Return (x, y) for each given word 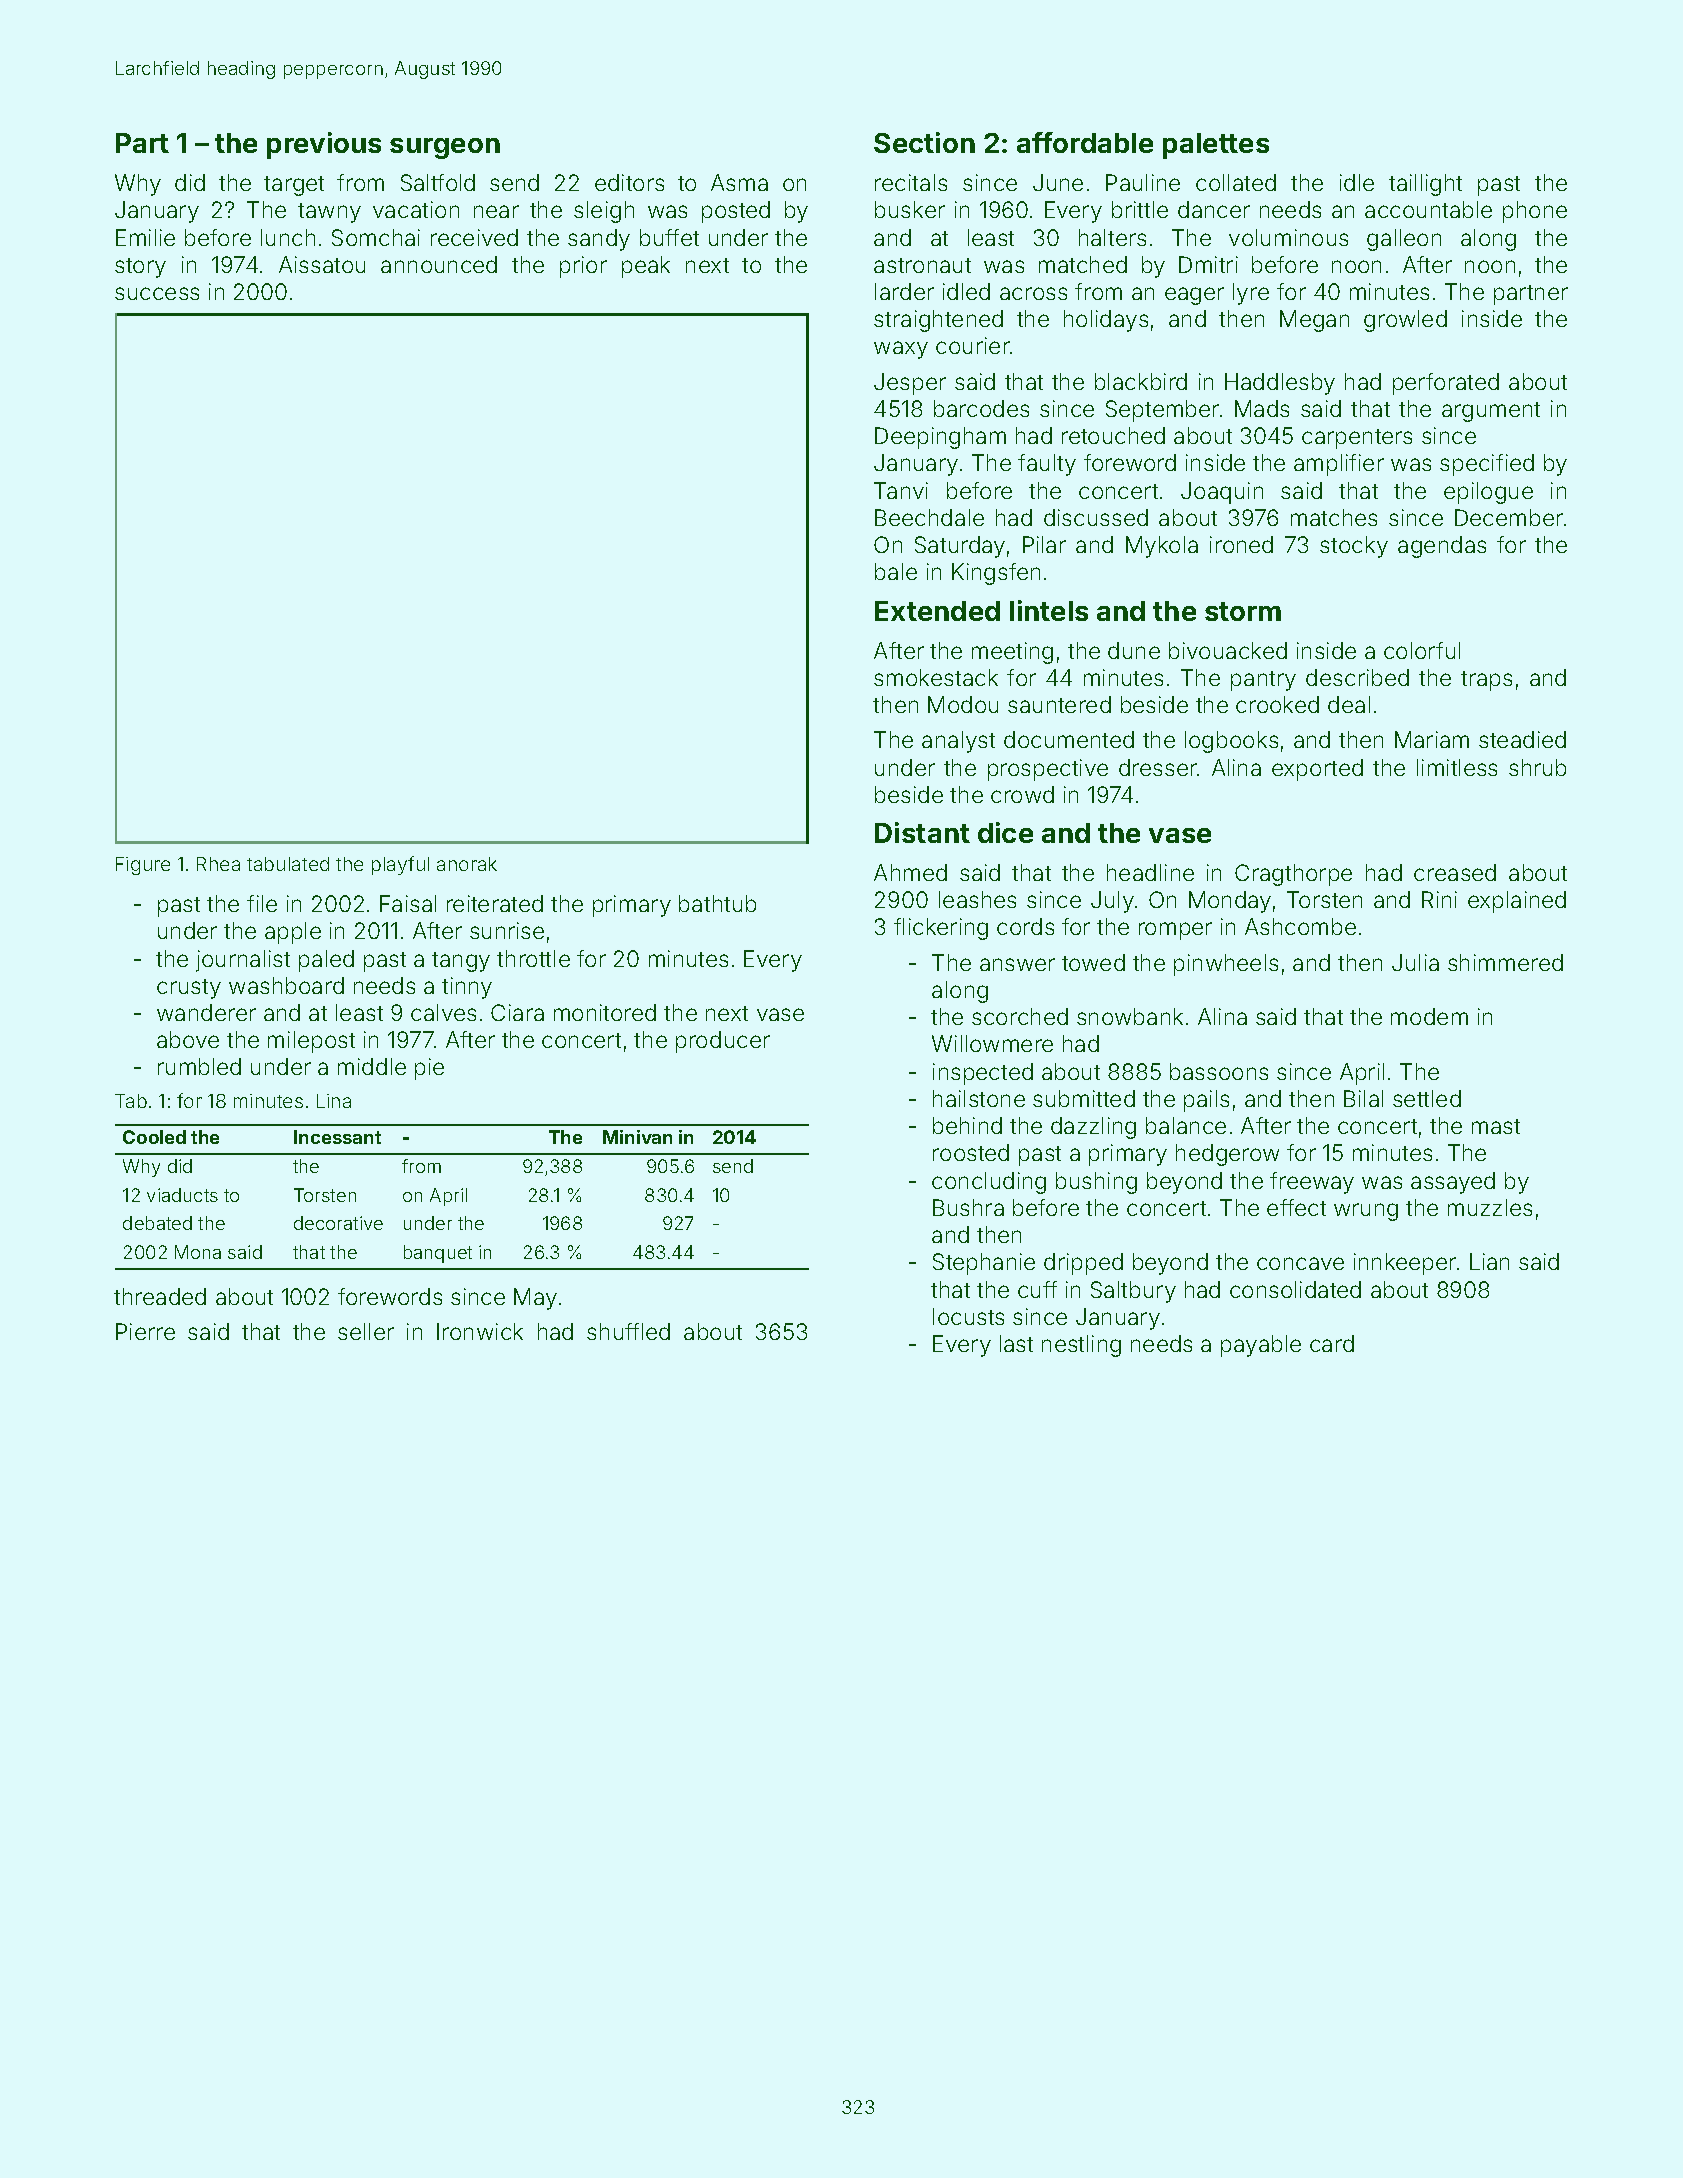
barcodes (981, 408)
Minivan (637, 1137)
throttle (533, 958)
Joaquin (1222, 493)
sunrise (507, 930)
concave (1300, 1263)
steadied (1522, 739)
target (294, 186)
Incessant (337, 1137)
